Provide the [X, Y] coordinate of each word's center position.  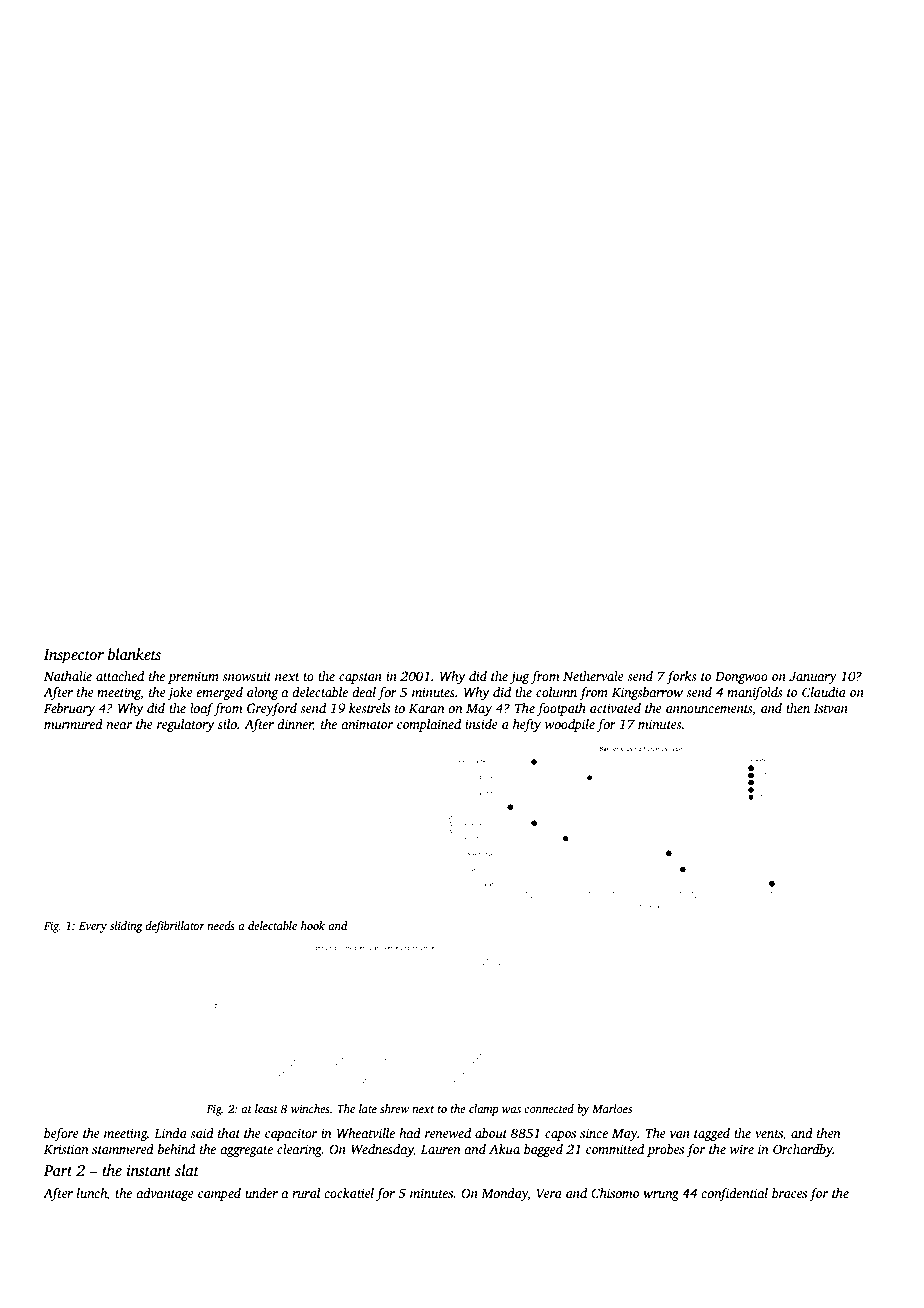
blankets [134, 654]
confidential [734, 1194]
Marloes [612, 1108]
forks [681, 677]
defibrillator [175, 927]
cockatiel [349, 1193]
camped [219, 1194]
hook [313, 925]
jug [519, 677]
